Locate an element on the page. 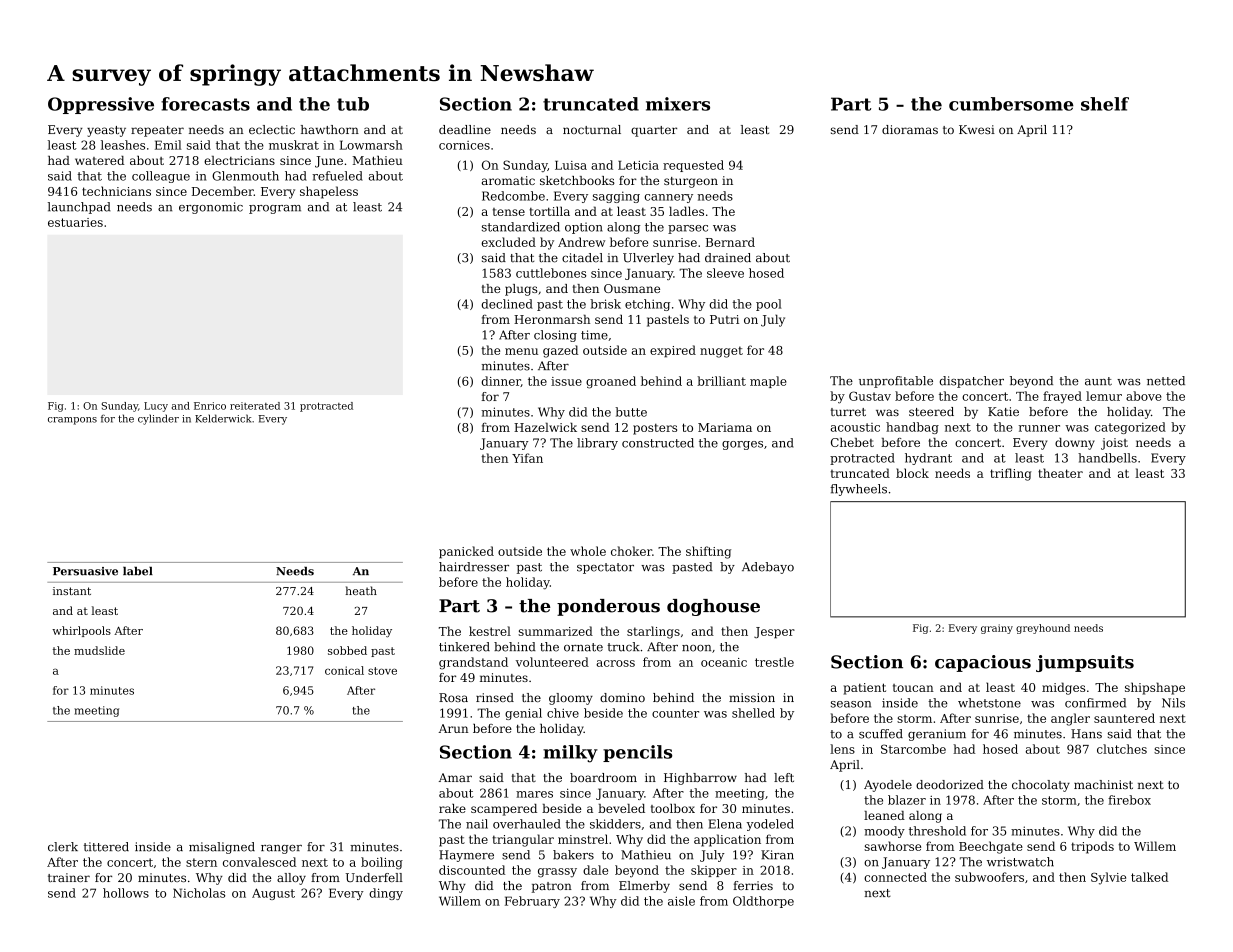 The height and width of the page is (952, 1233). mares is located at coordinates (534, 794).
